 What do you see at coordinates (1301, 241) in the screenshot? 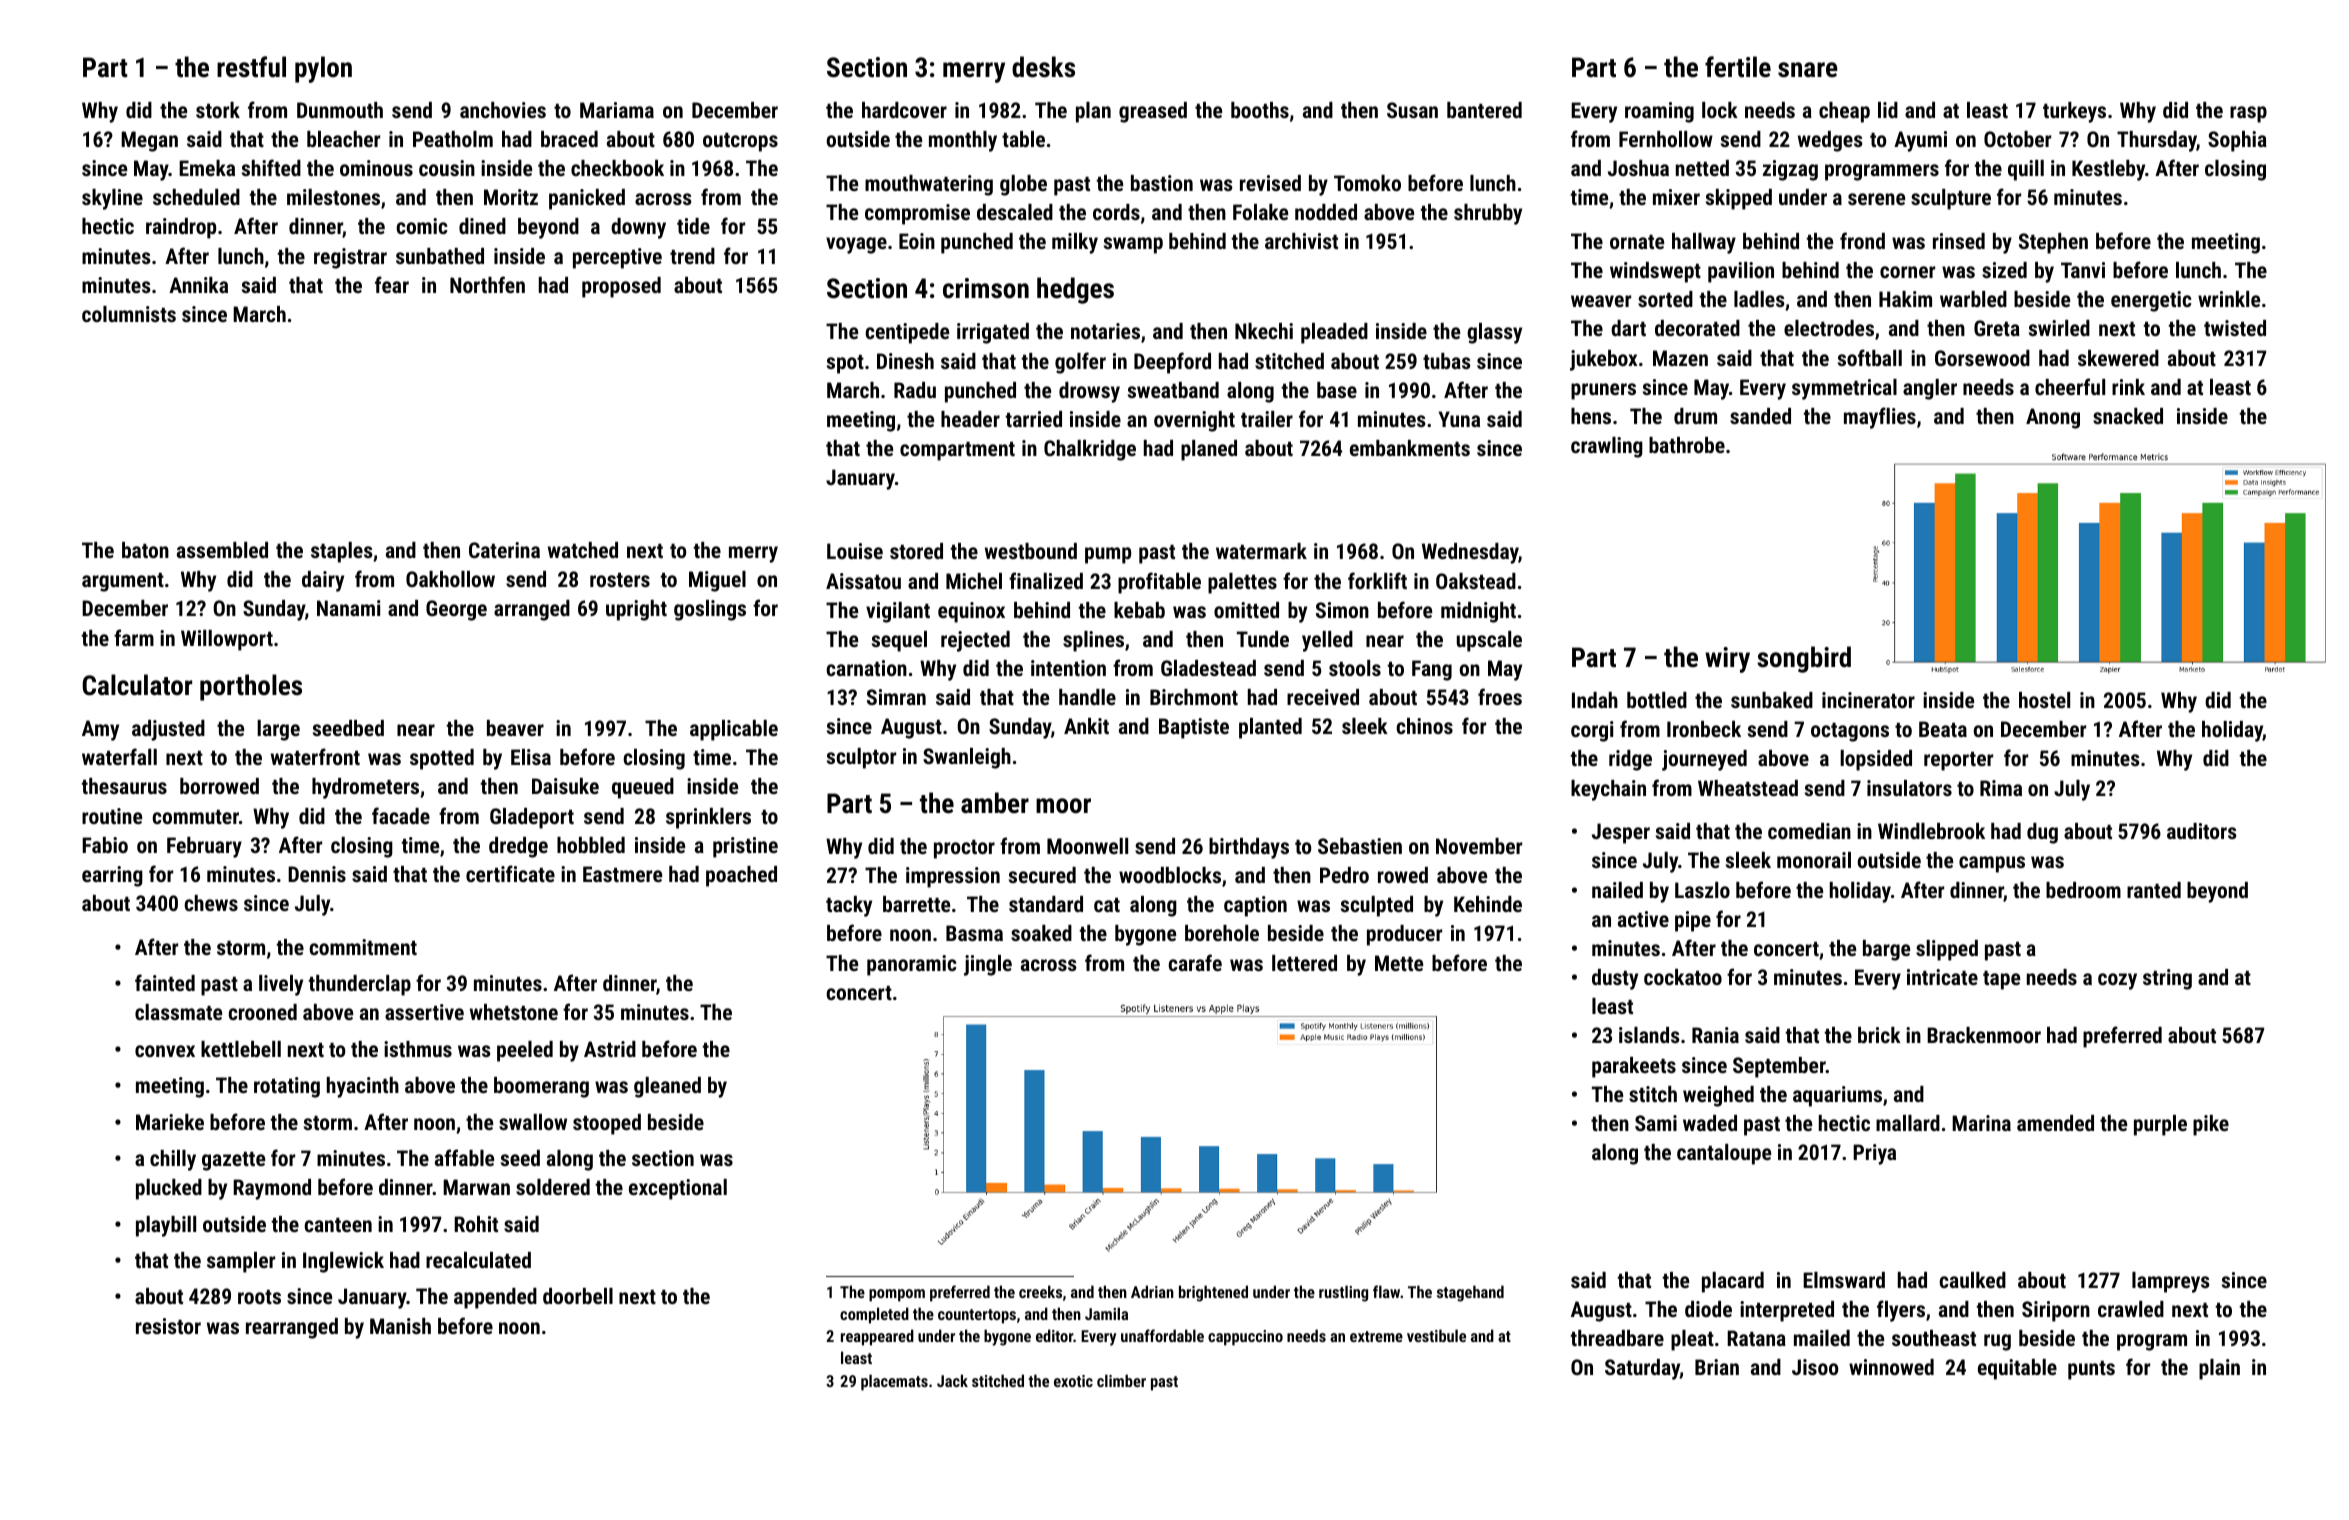
I see `archivist` at bounding box center [1301, 241].
